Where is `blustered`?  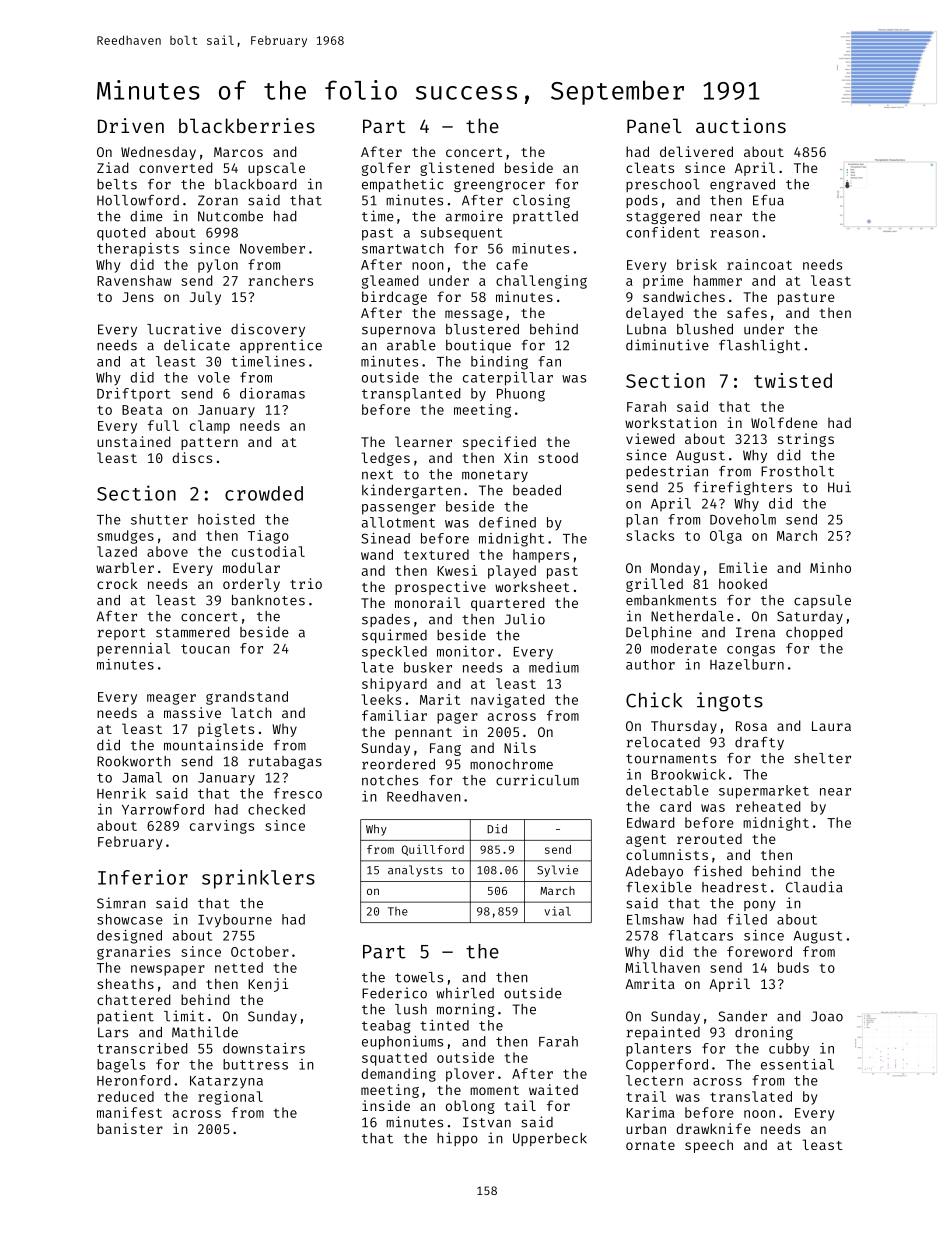 blustered is located at coordinates (482, 329).
